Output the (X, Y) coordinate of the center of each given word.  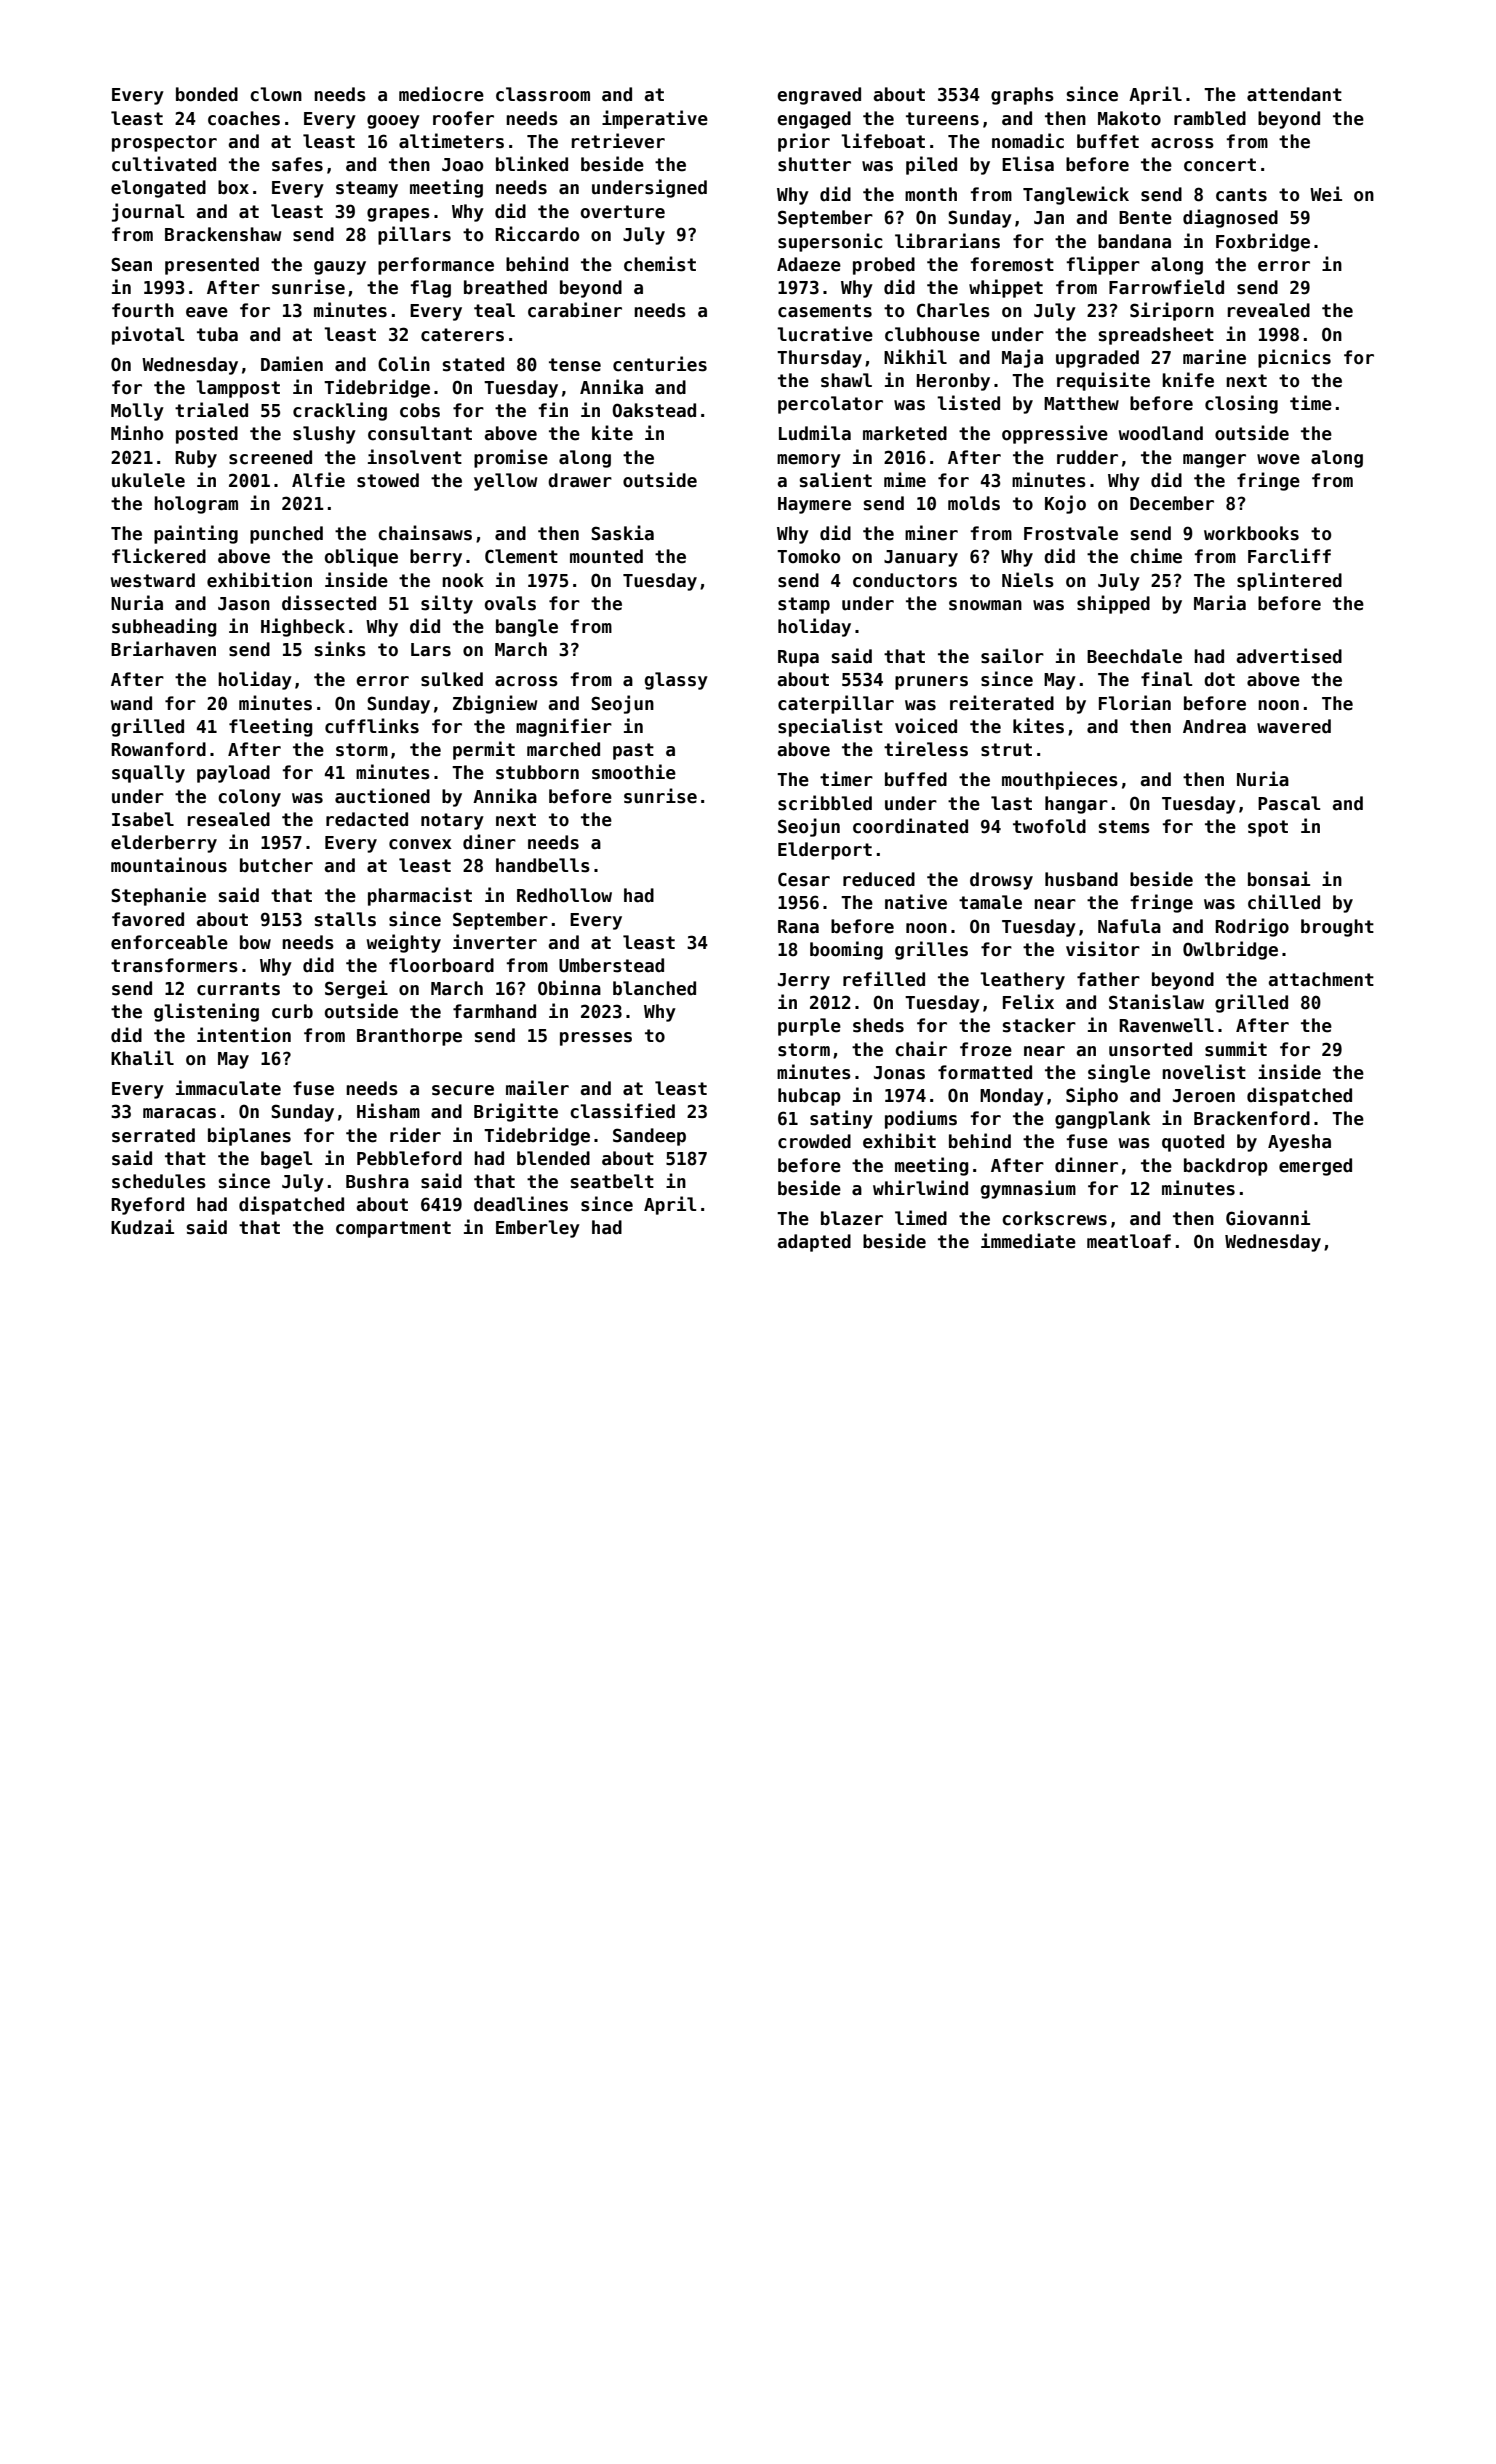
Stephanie (158, 896)
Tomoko (808, 556)
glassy (676, 681)
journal (148, 212)
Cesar (804, 879)
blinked (532, 164)
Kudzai (142, 1227)
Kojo (1065, 504)
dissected (329, 603)
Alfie (318, 480)
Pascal (1289, 803)
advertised (1289, 656)
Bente (1145, 218)
